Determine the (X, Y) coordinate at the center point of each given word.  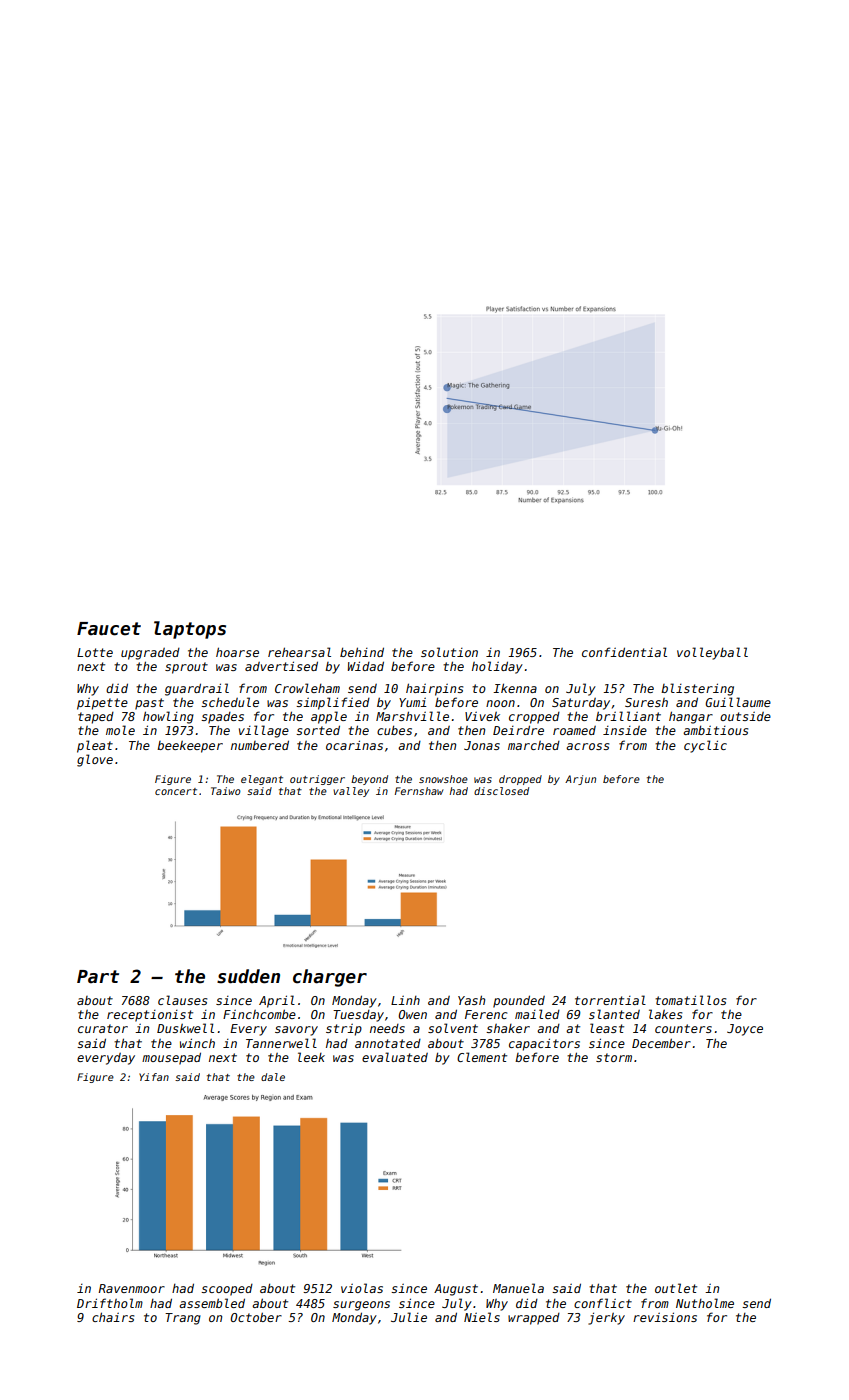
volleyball (712, 653)
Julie (409, 1317)
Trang (183, 1319)
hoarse (237, 652)
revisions (665, 1317)
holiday (497, 667)
